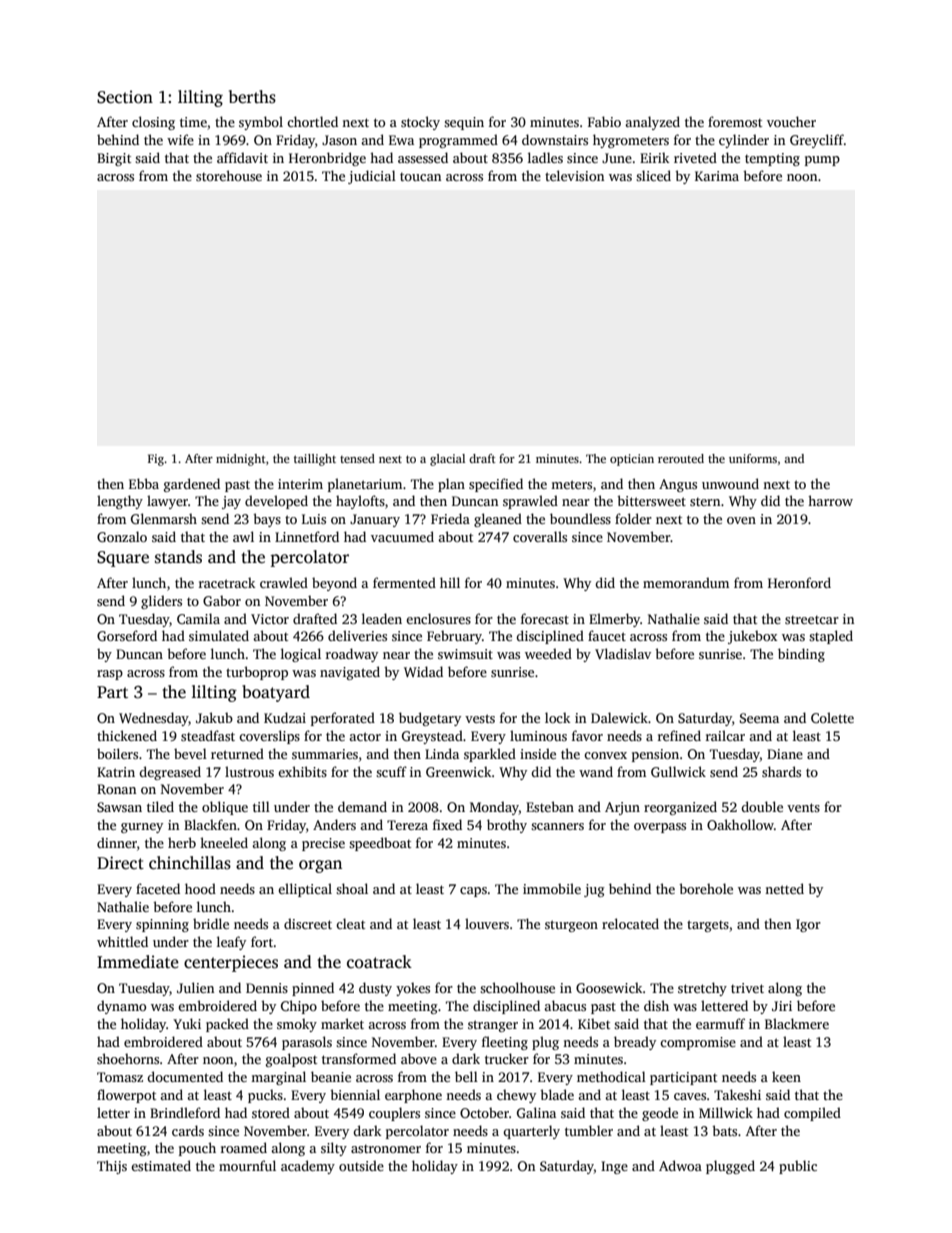  I want to click on weeded, so click(548, 653).
